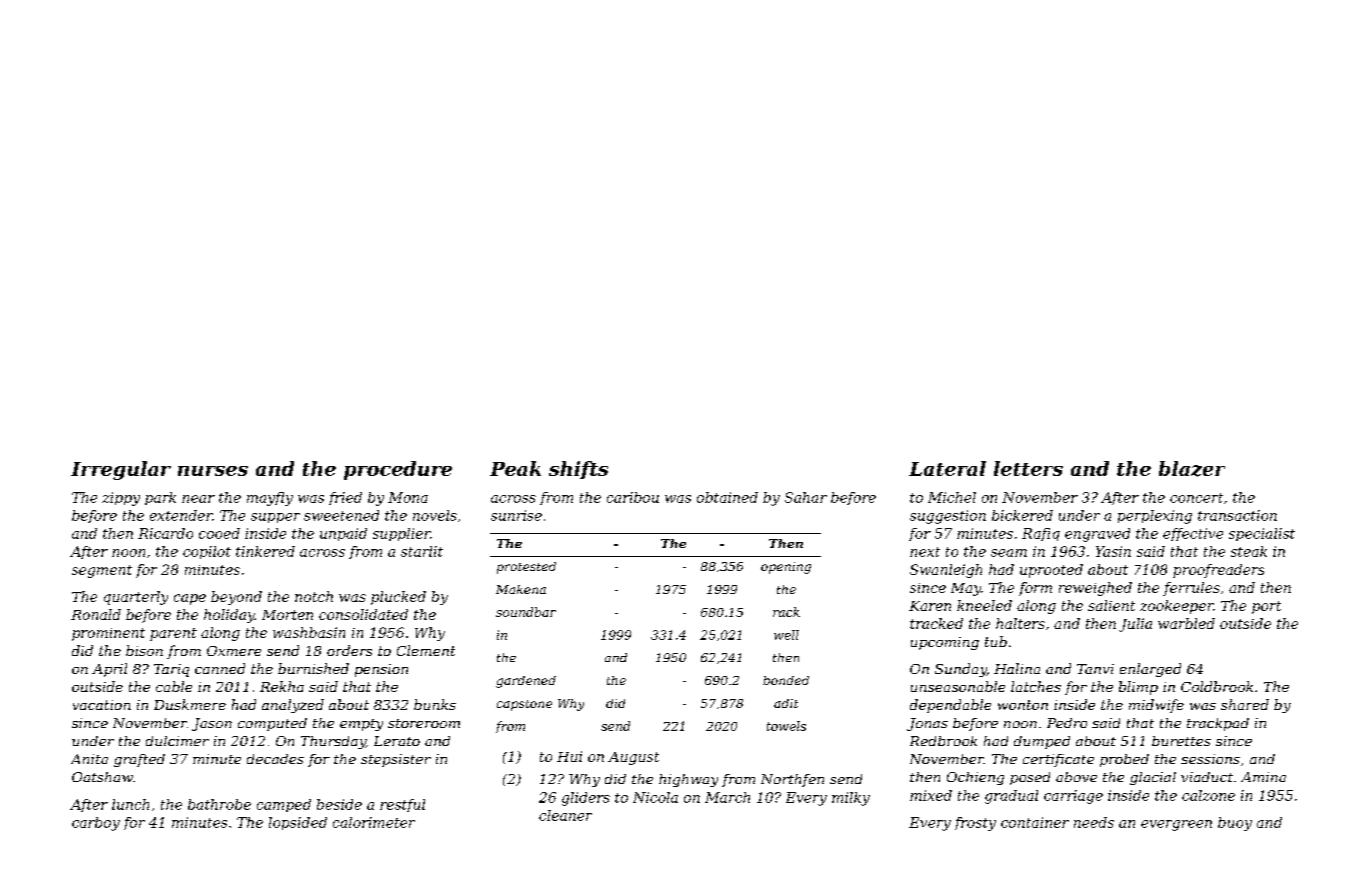 Image resolution: width=1372 pixels, height=887 pixels. Describe the element at coordinates (521, 589) in the screenshot. I see `Makena` at that location.
